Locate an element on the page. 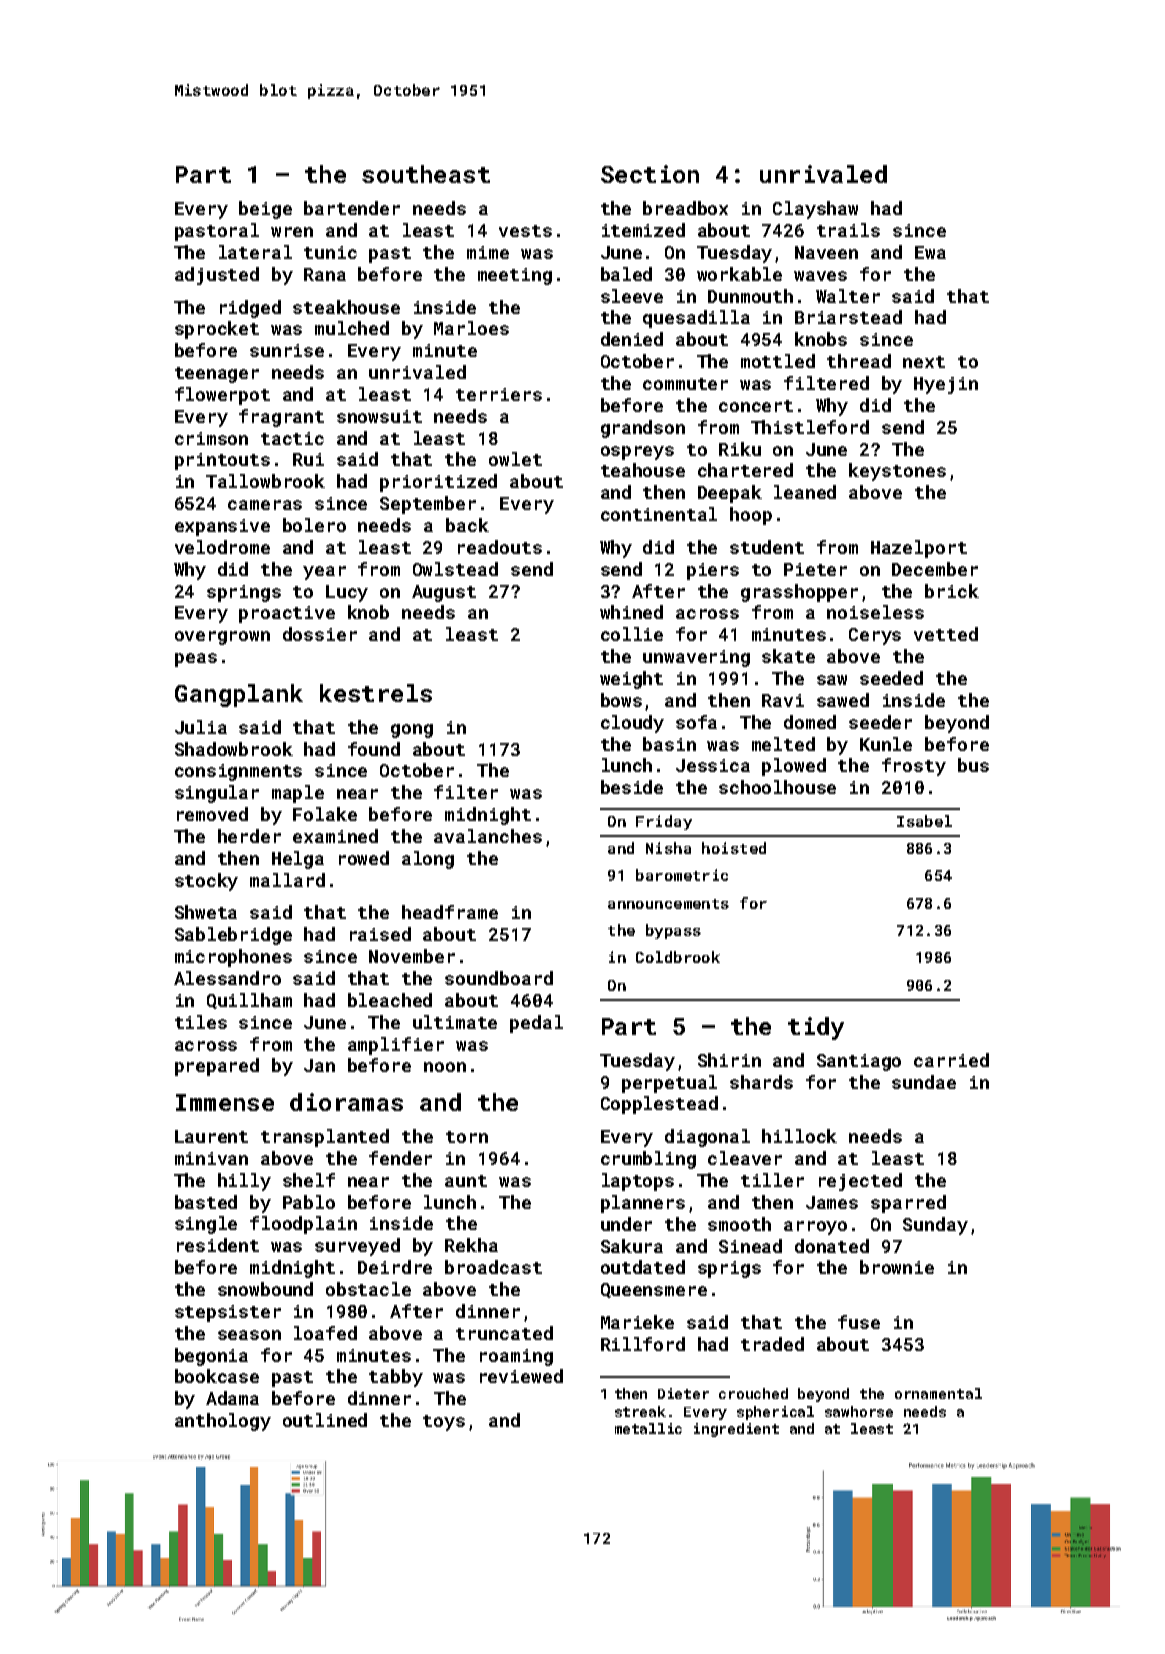 Image resolution: width=1165 pixels, height=1654 pixels. Gangplank is located at coordinates (239, 695).
